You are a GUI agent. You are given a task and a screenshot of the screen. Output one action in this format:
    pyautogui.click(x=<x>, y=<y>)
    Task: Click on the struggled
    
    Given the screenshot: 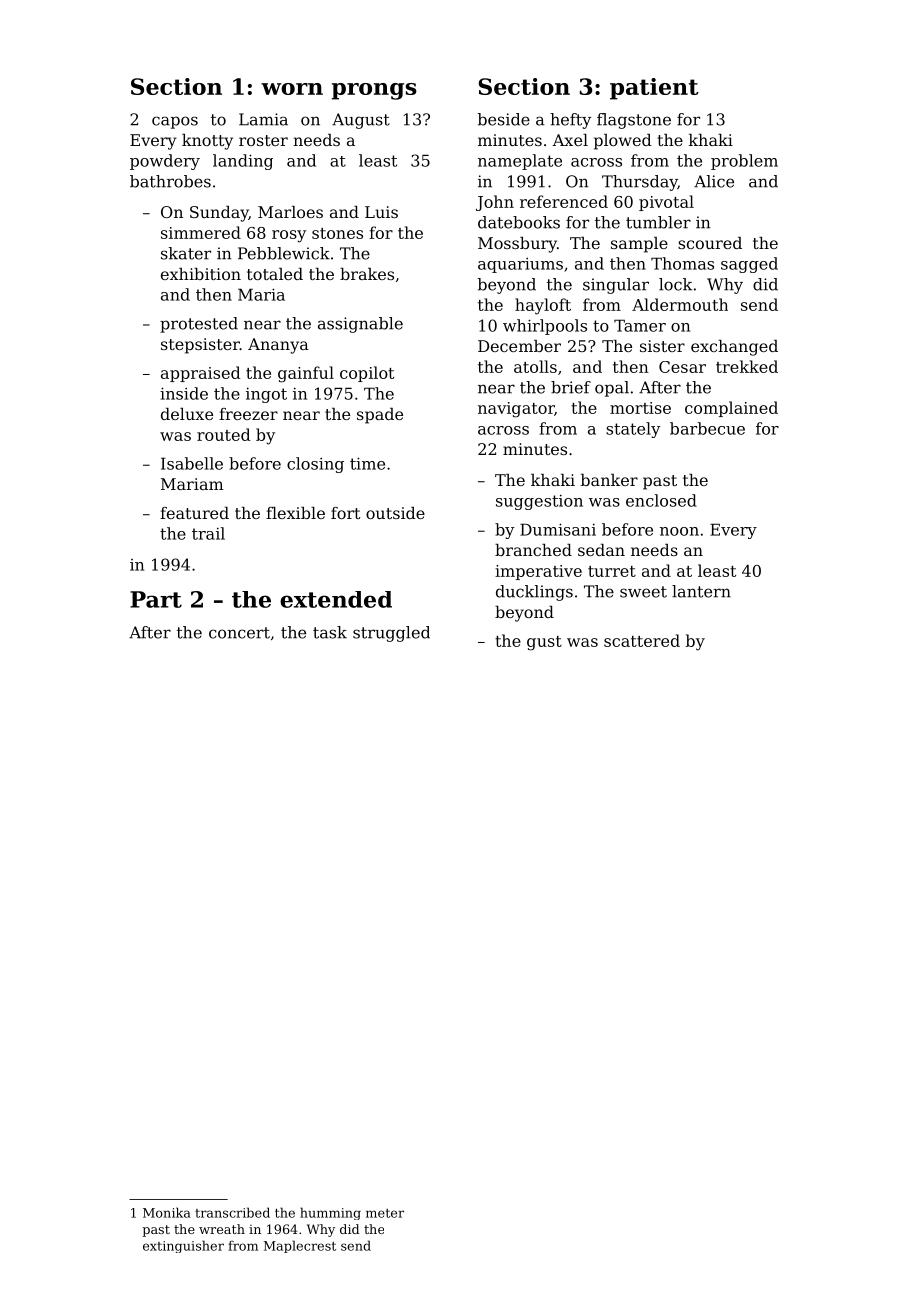 What is the action you would take?
    pyautogui.click(x=391, y=634)
